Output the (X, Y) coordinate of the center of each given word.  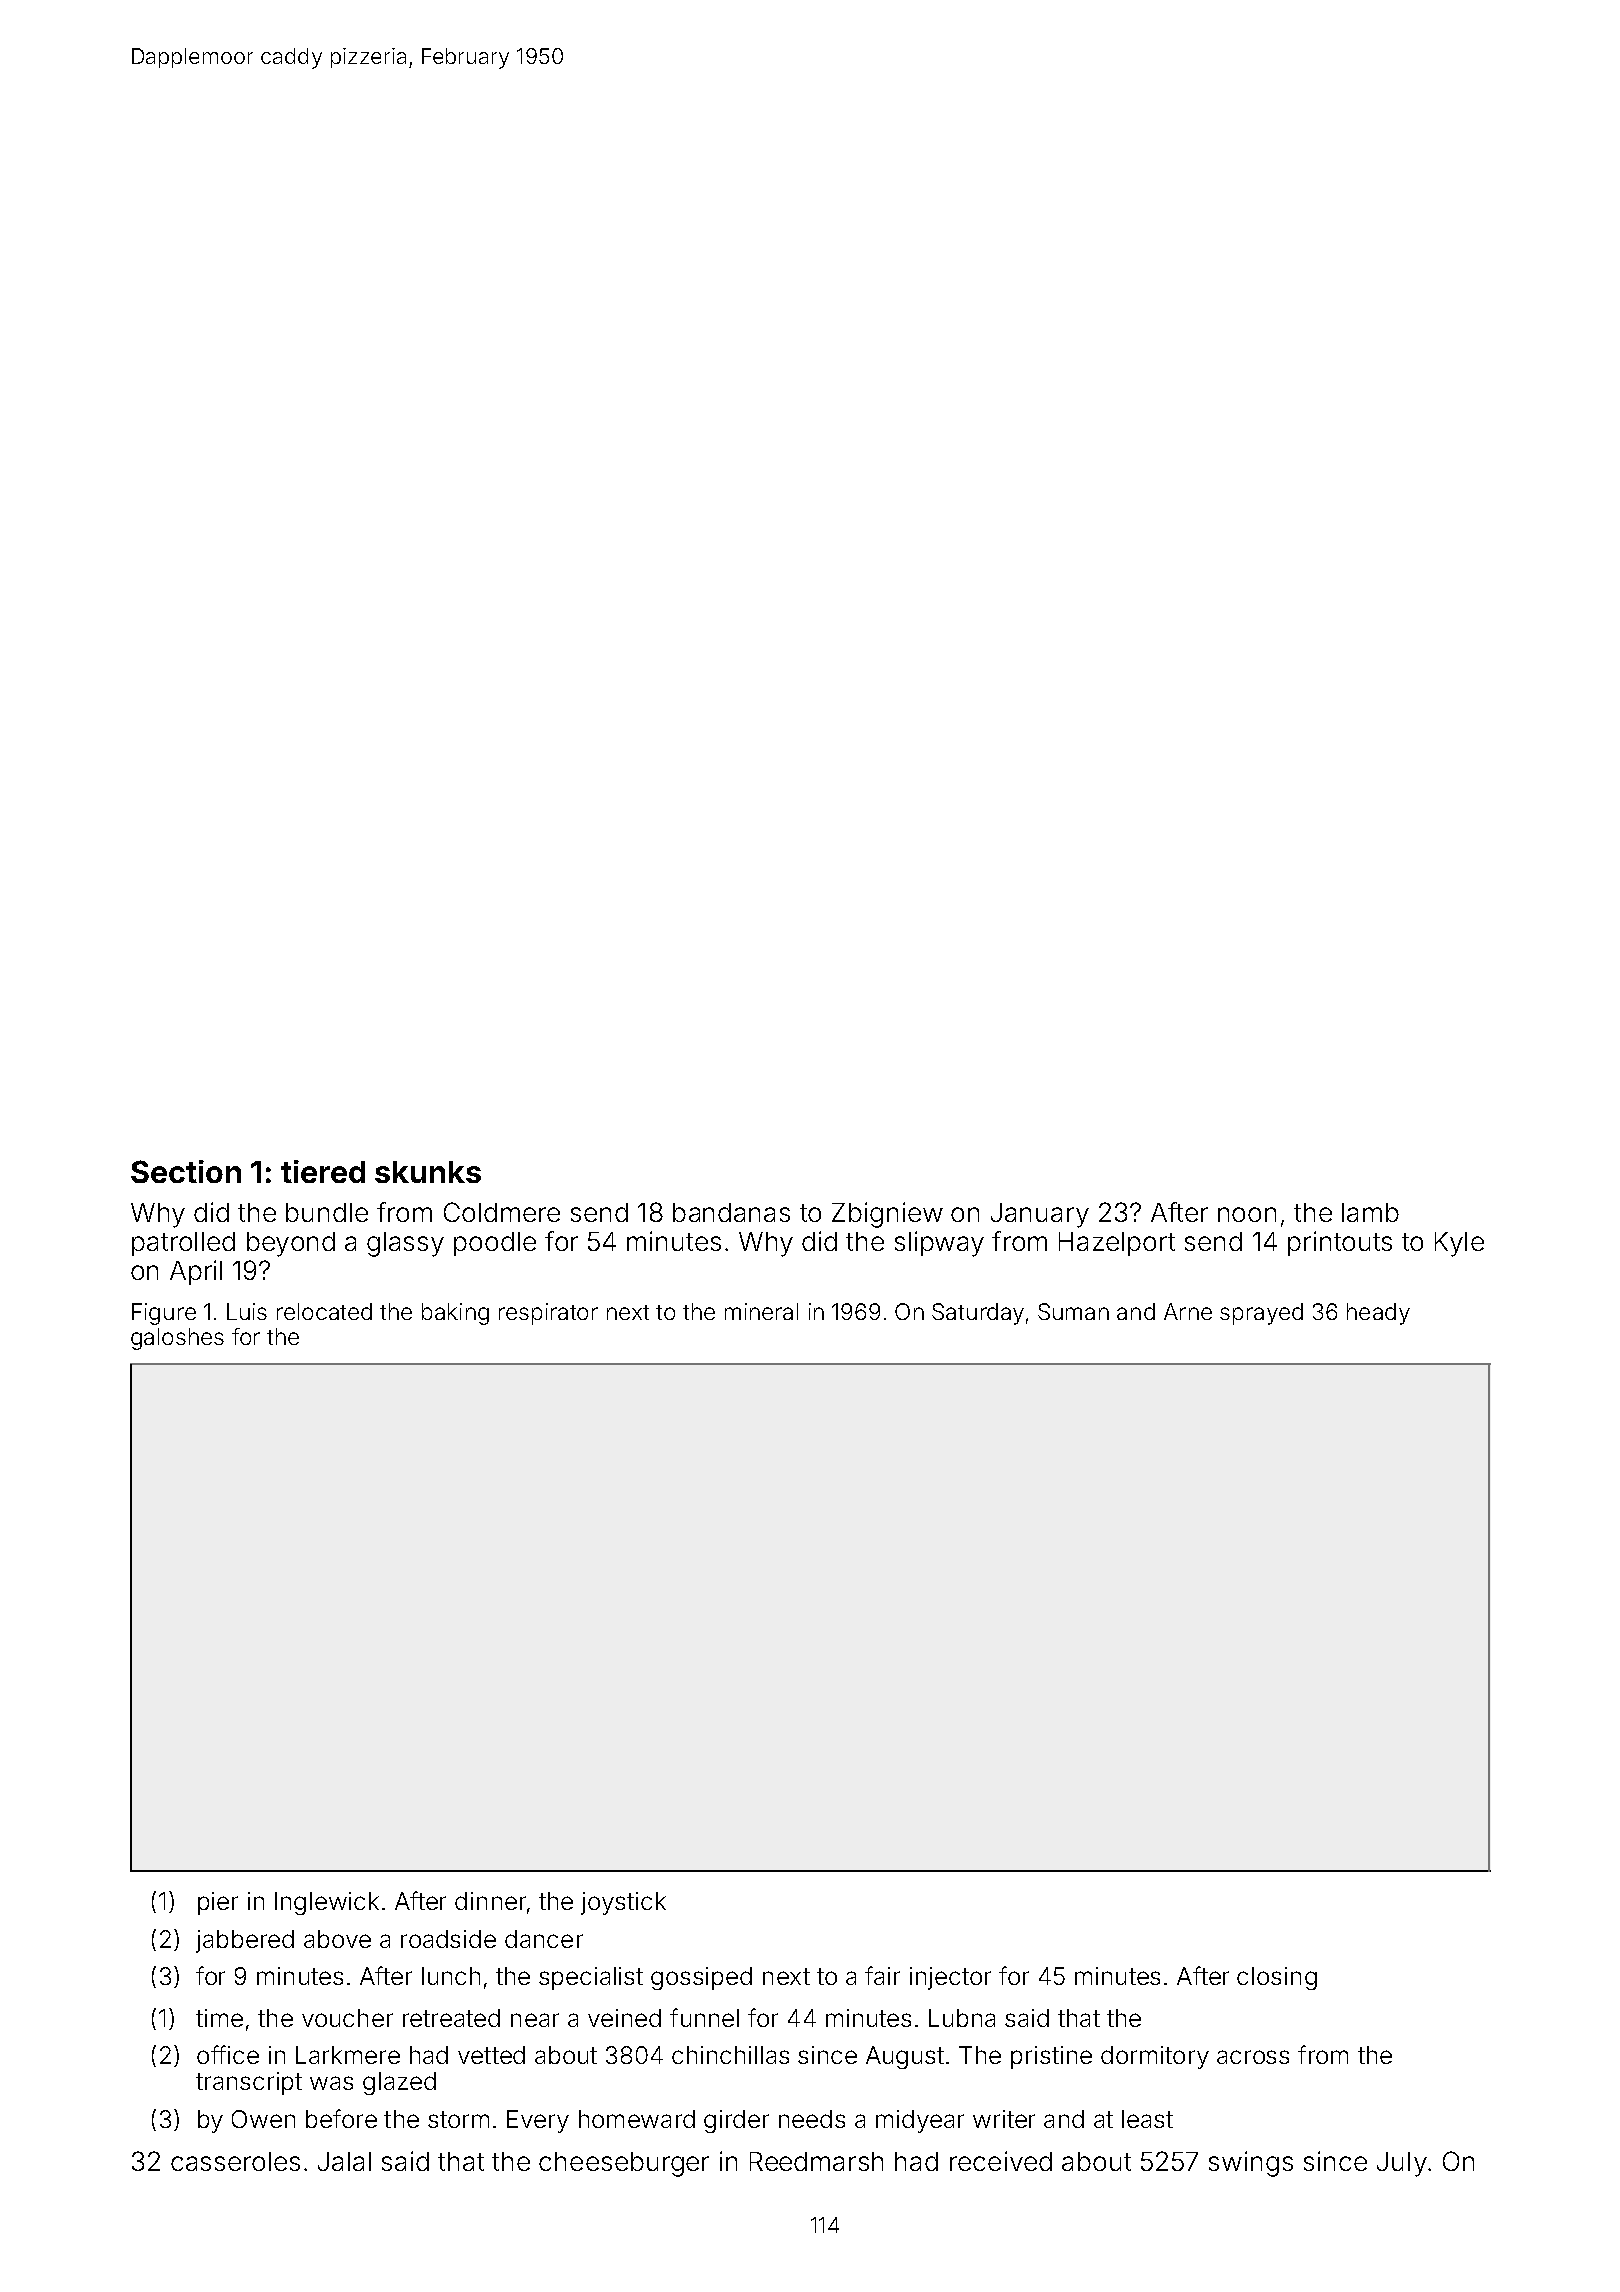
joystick (623, 1903)
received (1001, 2161)
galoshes (177, 1339)
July (1402, 2164)
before (341, 2118)
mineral (761, 1311)
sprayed (1261, 1314)
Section (186, 1171)
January (1040, 1215)
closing (1277, 1978)
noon (1247, 1214)
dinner (490, 1901)
